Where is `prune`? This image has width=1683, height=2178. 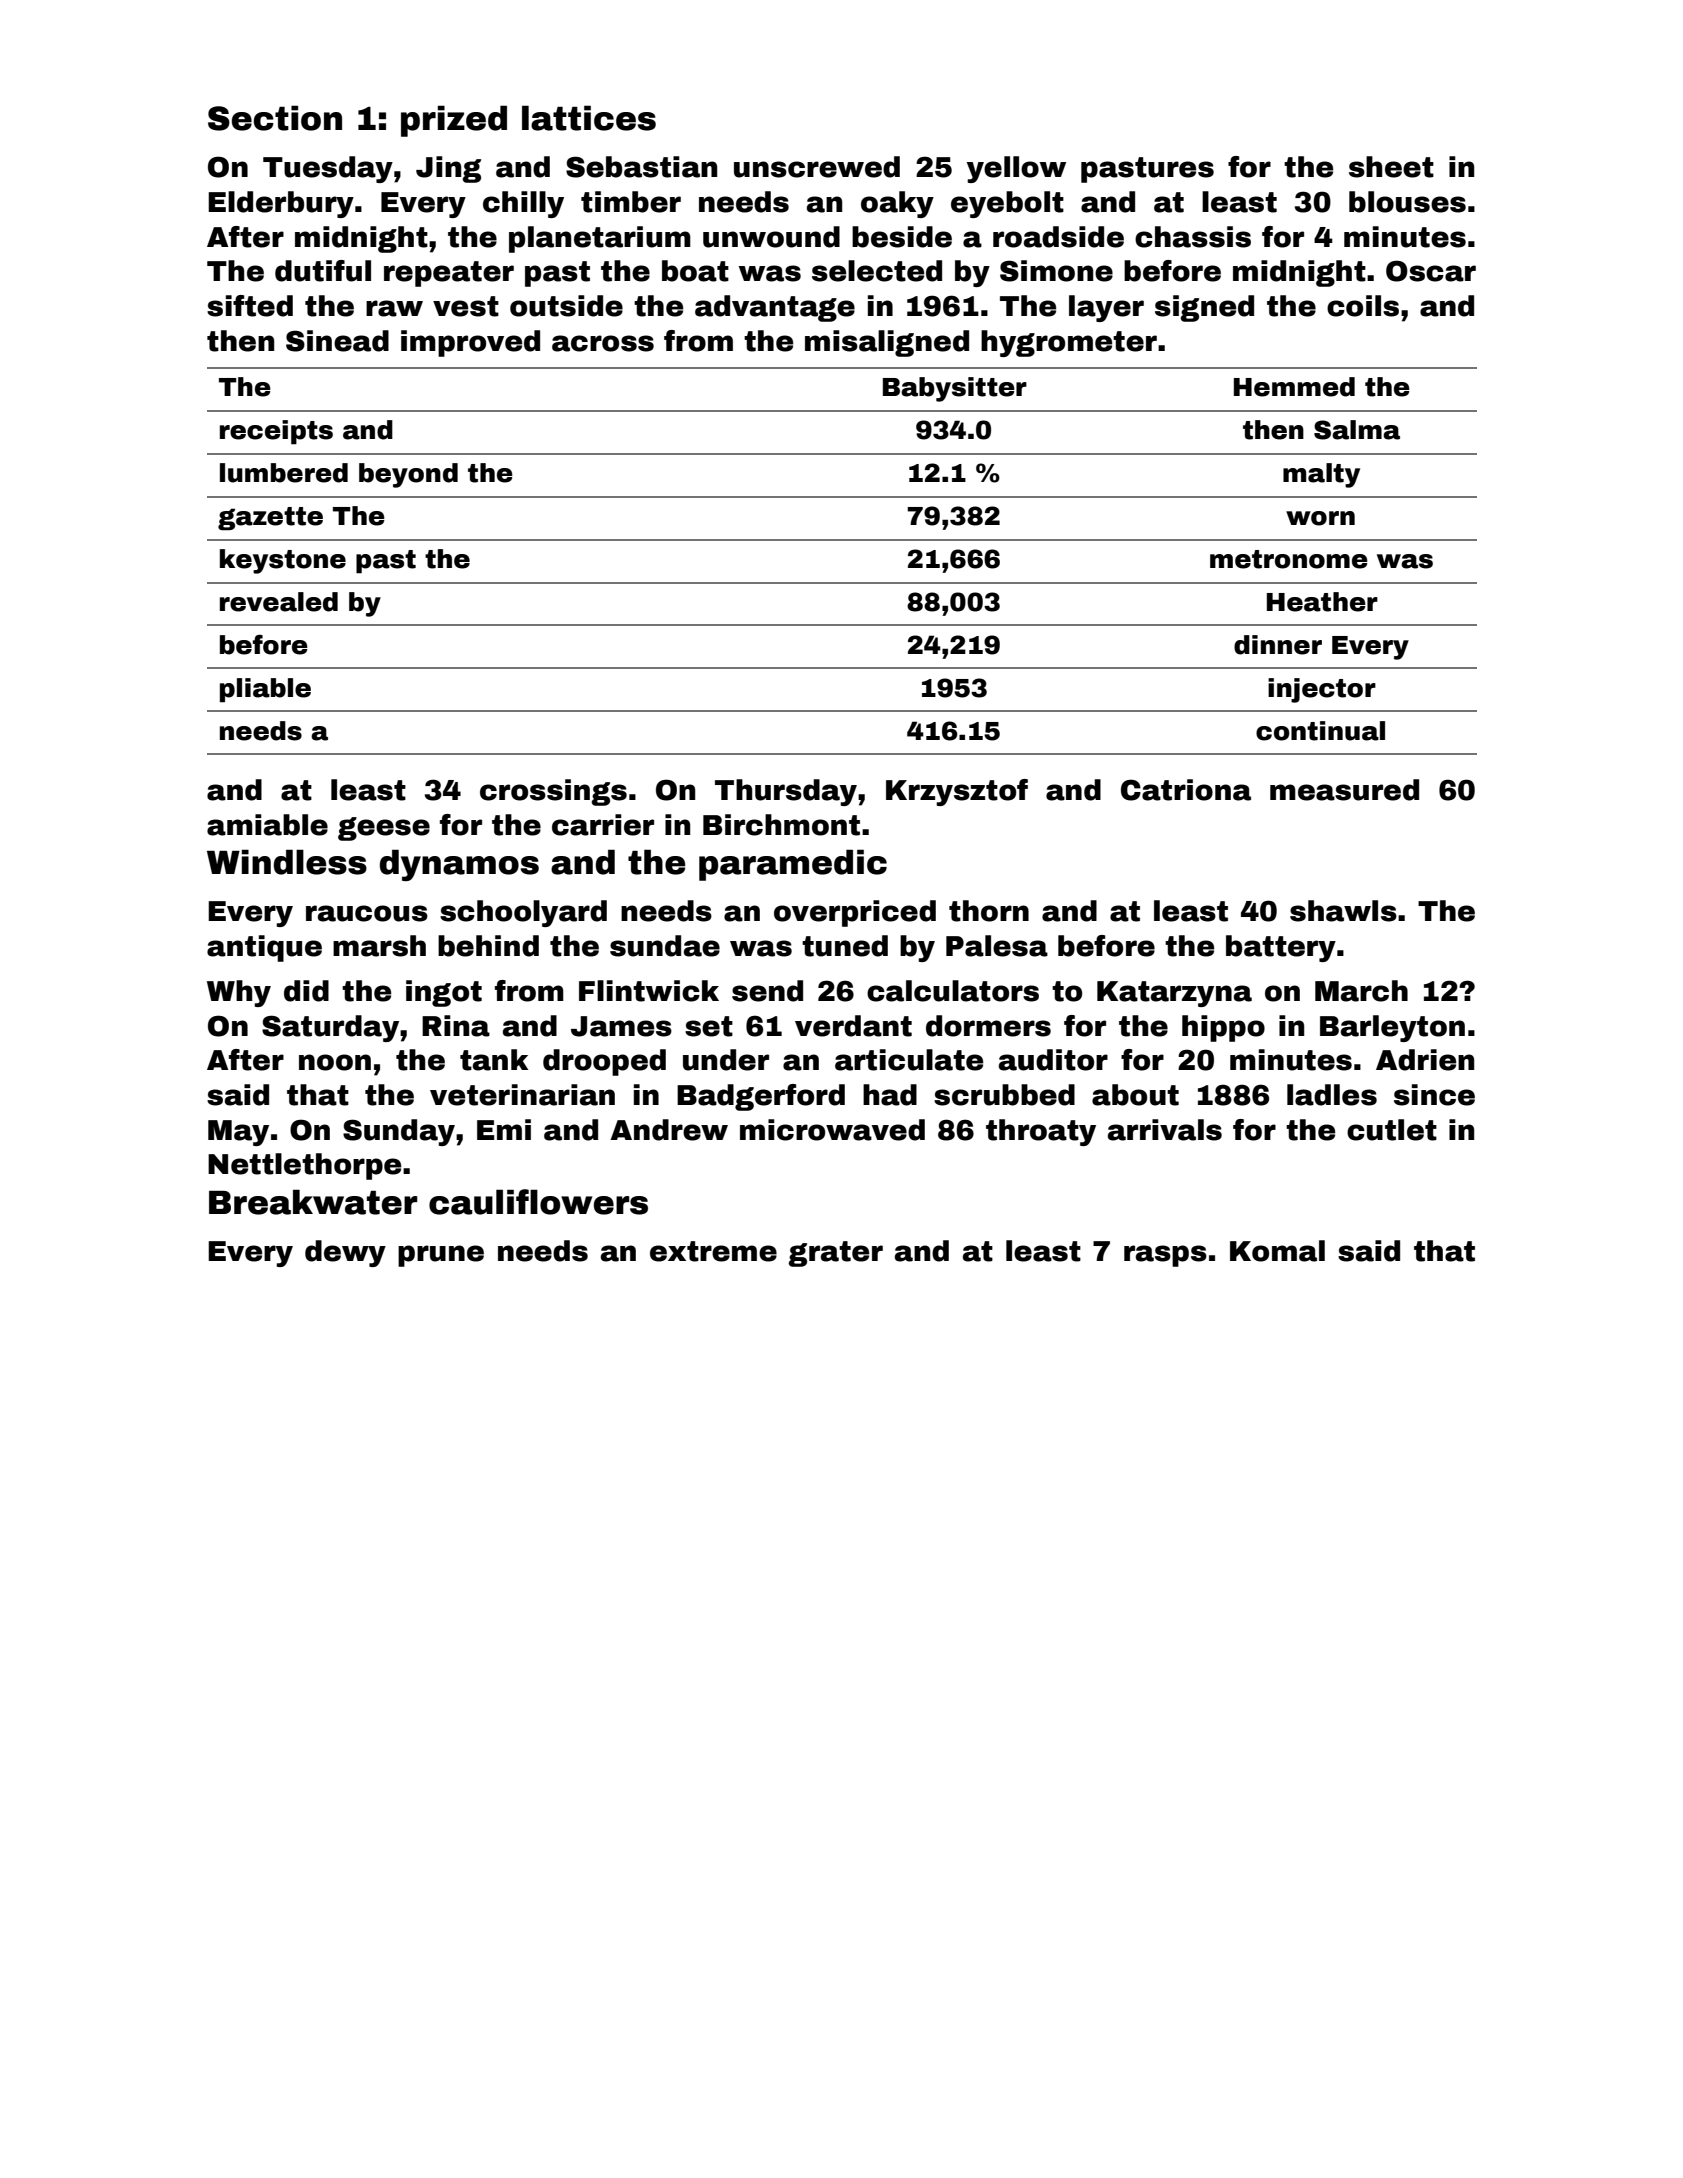
prune is located at coordinates (441, 1256).
